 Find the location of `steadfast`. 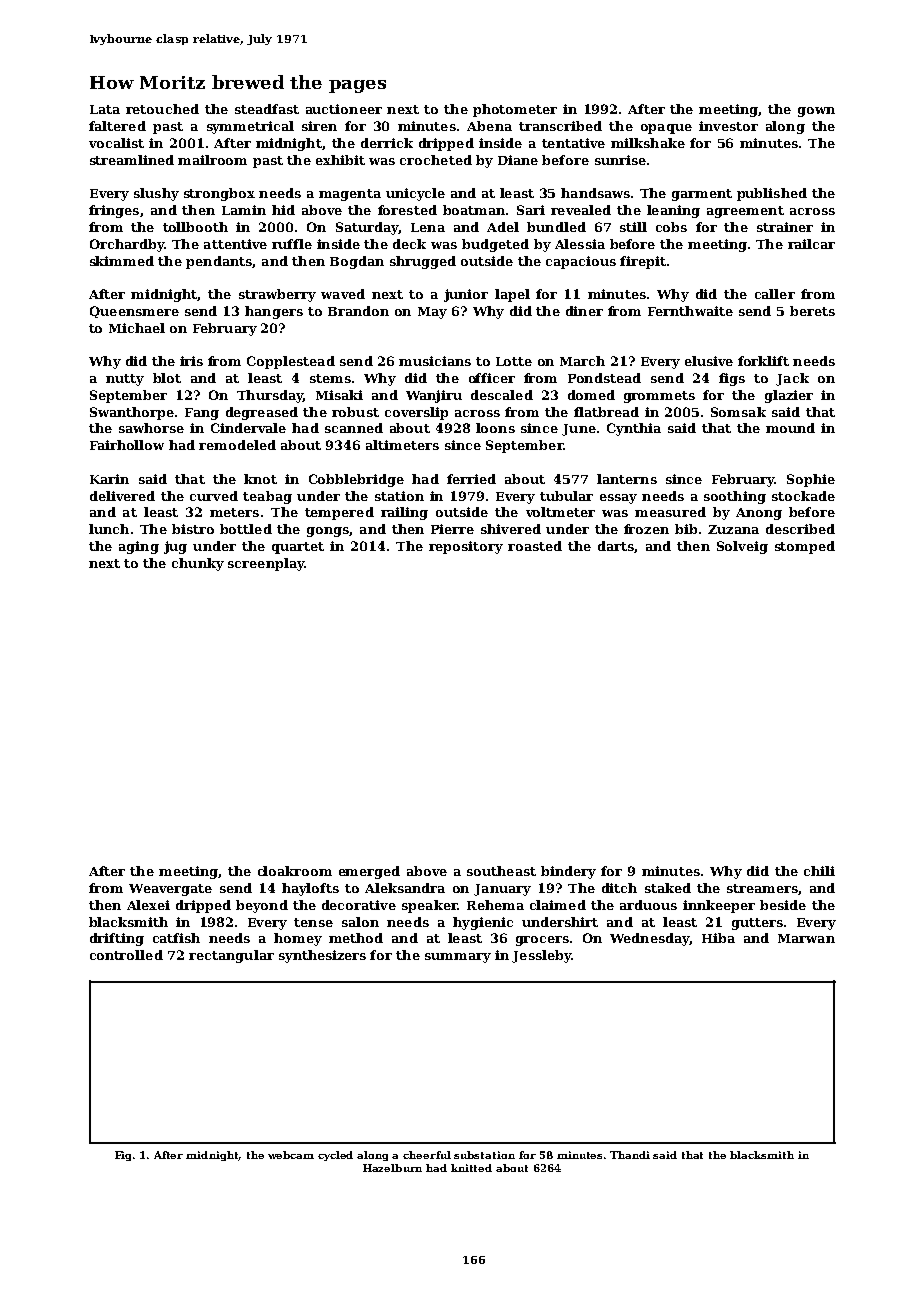

steadfast is located at coordinates (267, 109).
